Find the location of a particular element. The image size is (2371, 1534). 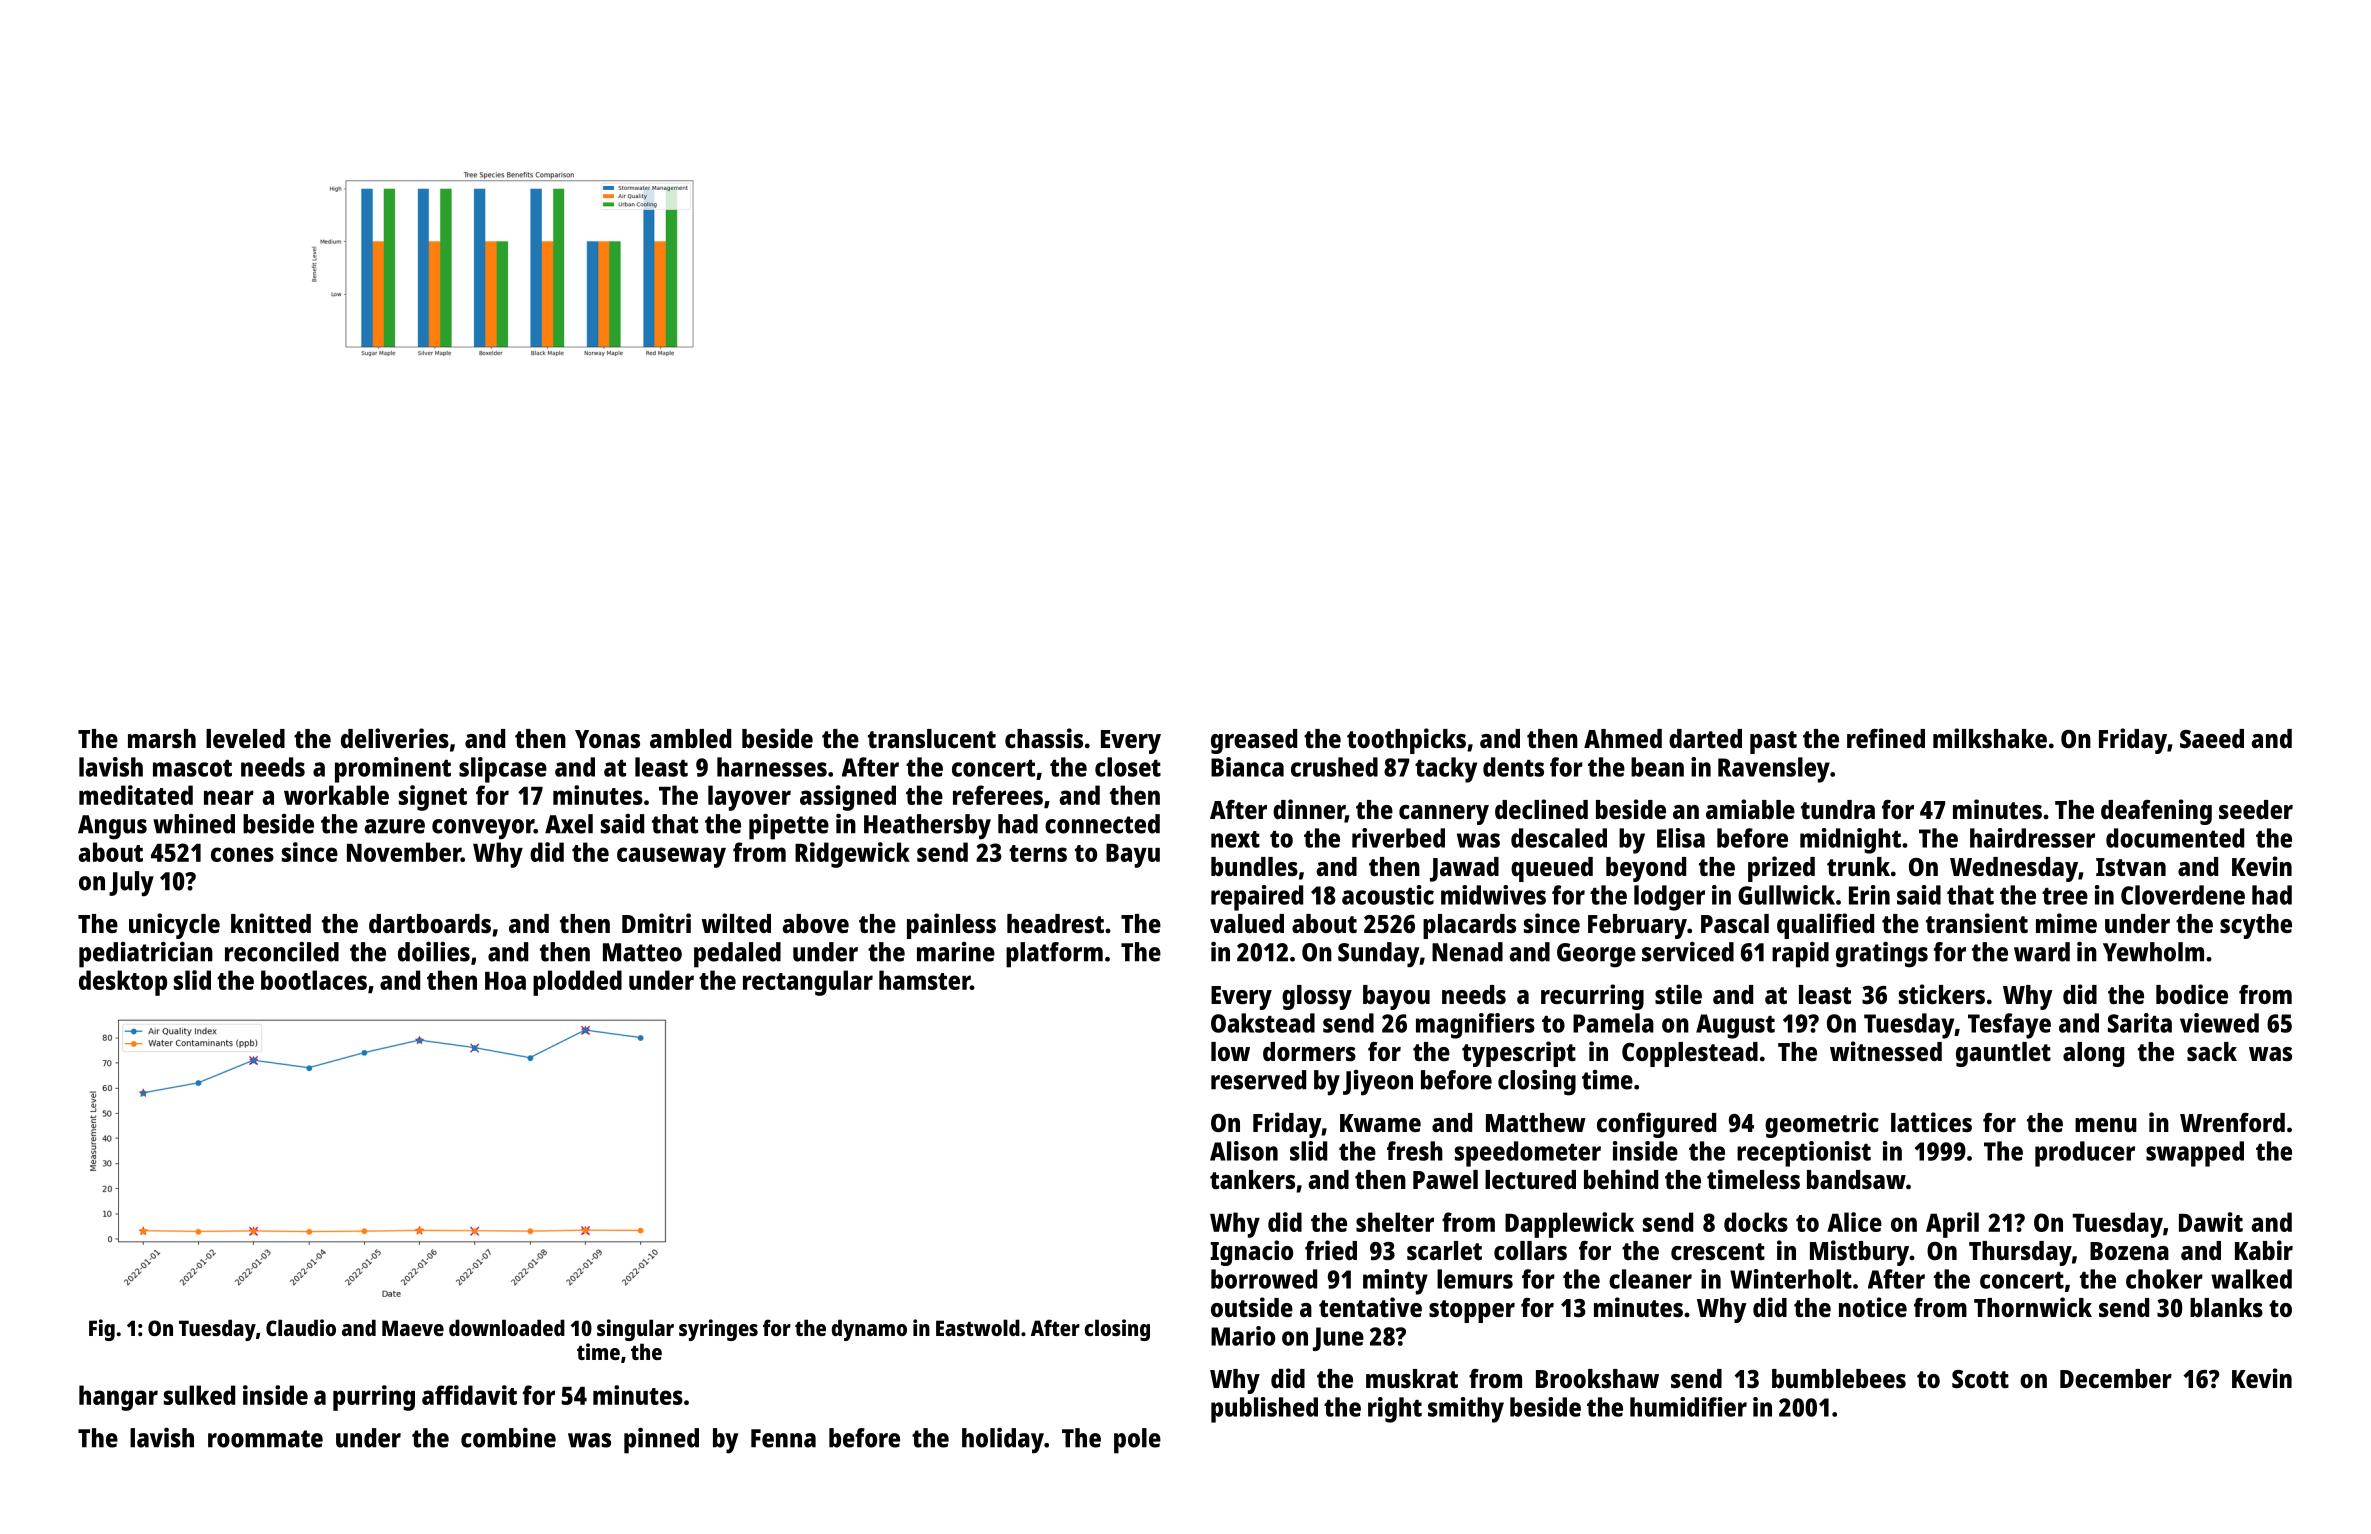

desktop is located at coordinates (123, 983).
